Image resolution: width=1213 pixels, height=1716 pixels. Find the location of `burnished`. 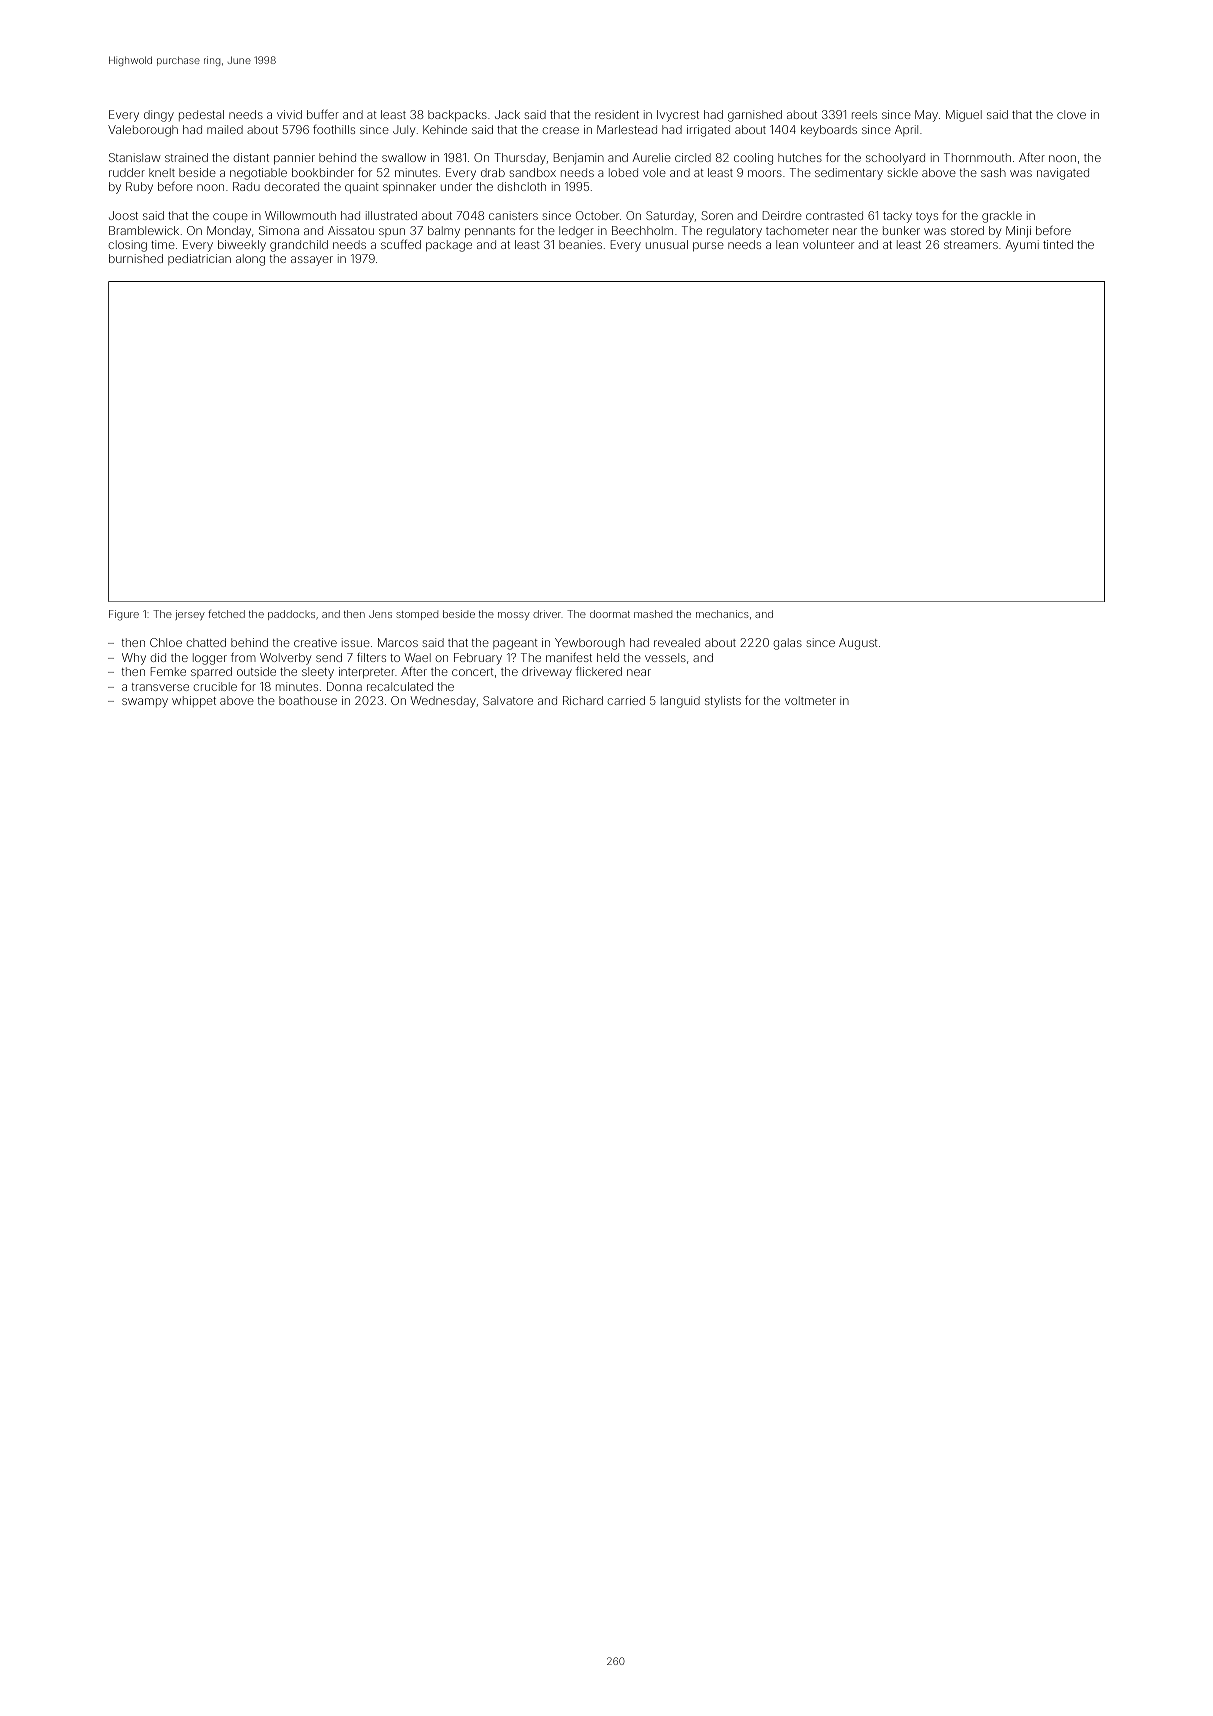

burnished is located at coordinates (136, 258).
